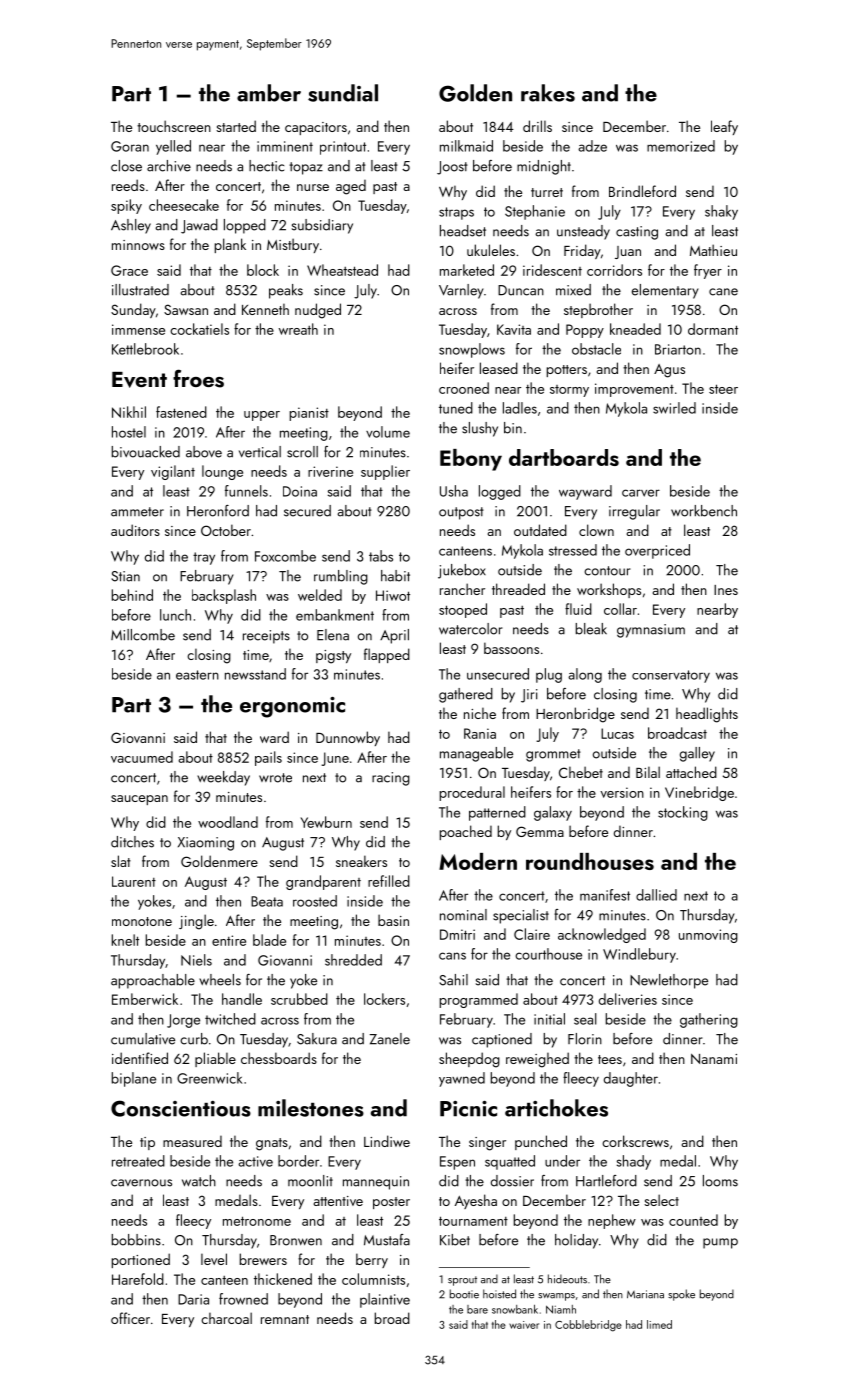 The width and height of the screenshot is (849, 1400). I want to click on pliable, so click(215, 1059).
